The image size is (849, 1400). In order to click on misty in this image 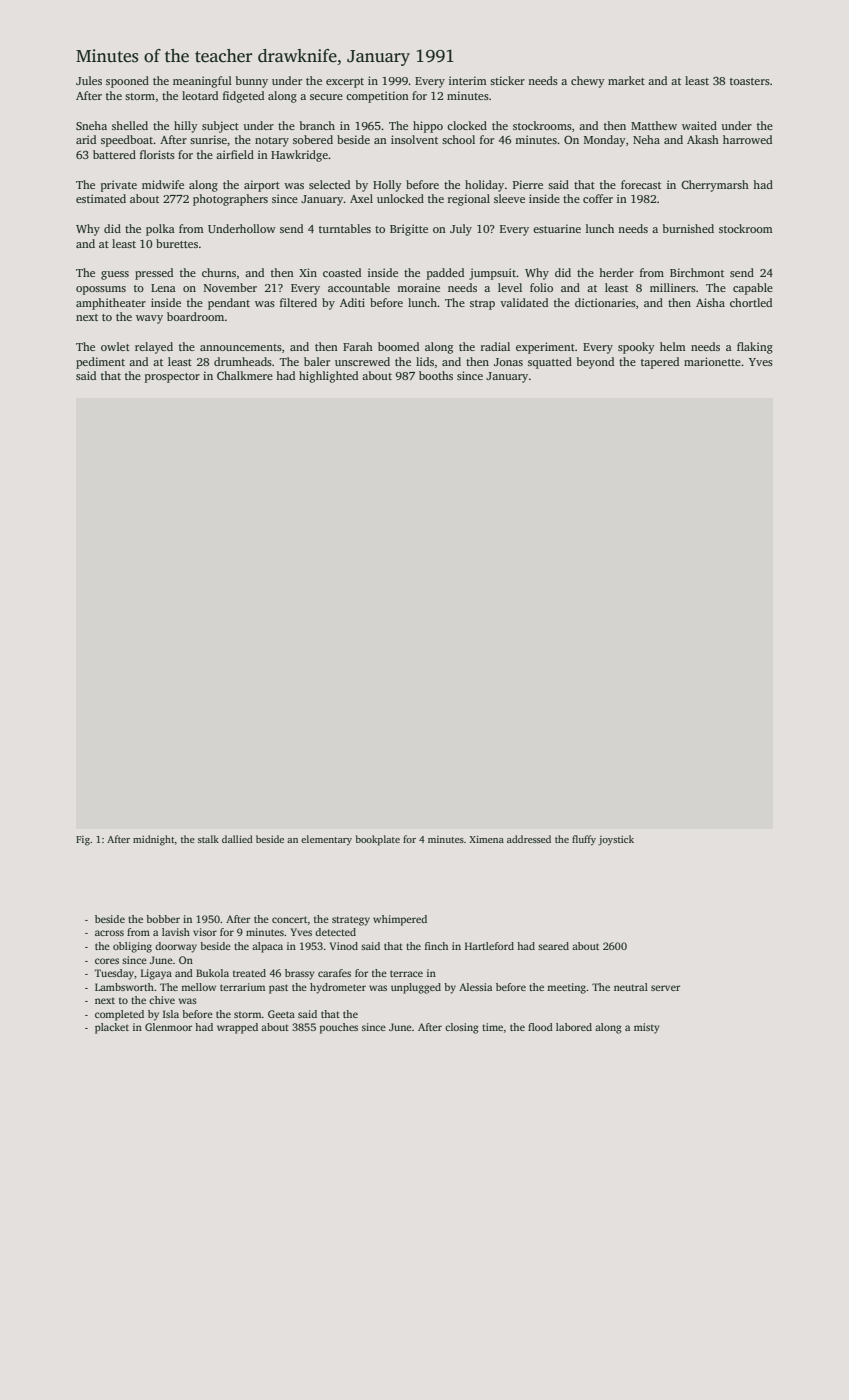, I will do `click(647, 1028)`.
